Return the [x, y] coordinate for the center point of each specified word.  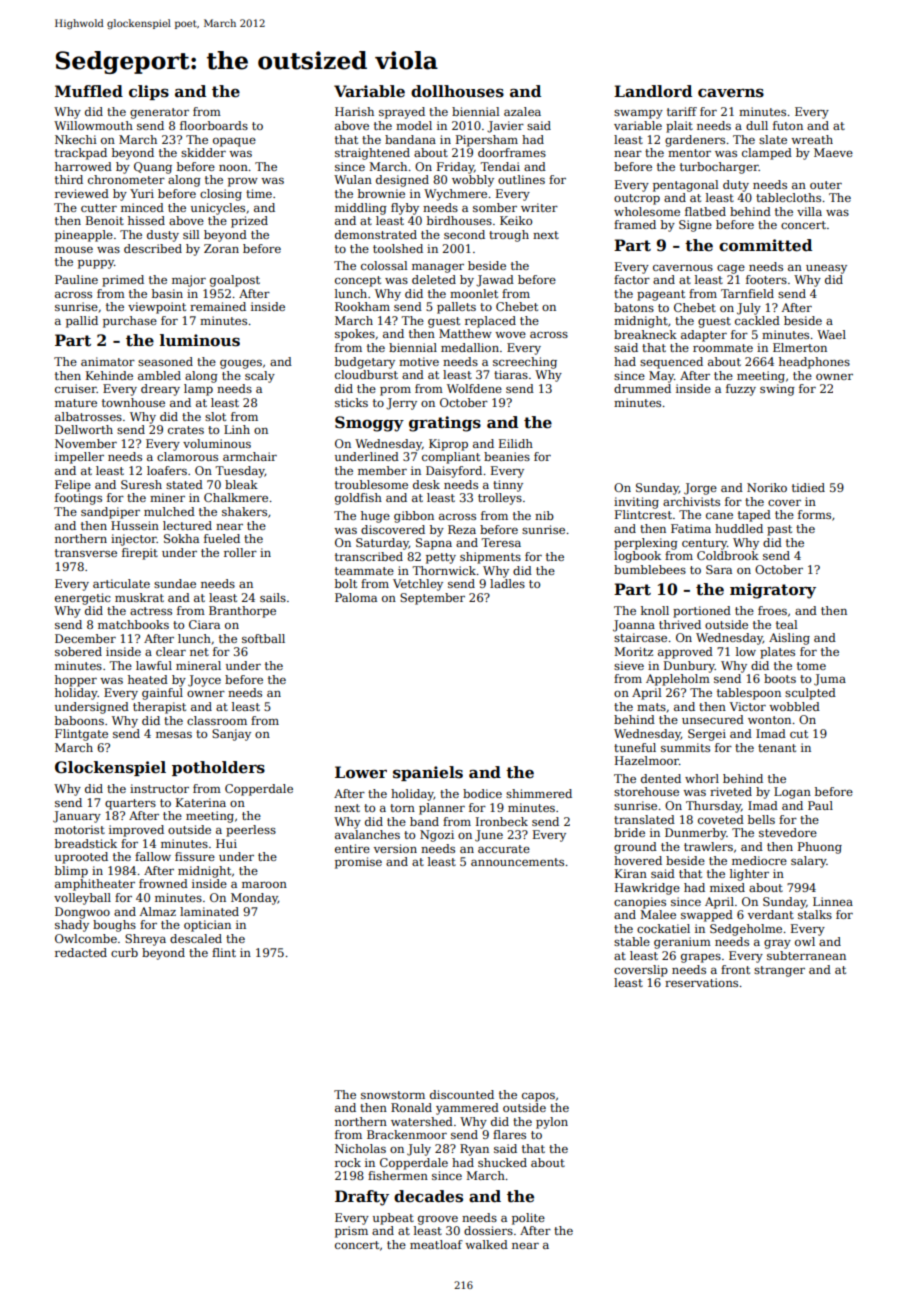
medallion [470, 347]
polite [528, 1219]
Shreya [145, 940]
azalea [522, 111]
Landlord [653, 91]
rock [348, 1162]
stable [632, 941]
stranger [779, 971]
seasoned [165, 361]
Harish [354, 111]
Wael [831, 334]
